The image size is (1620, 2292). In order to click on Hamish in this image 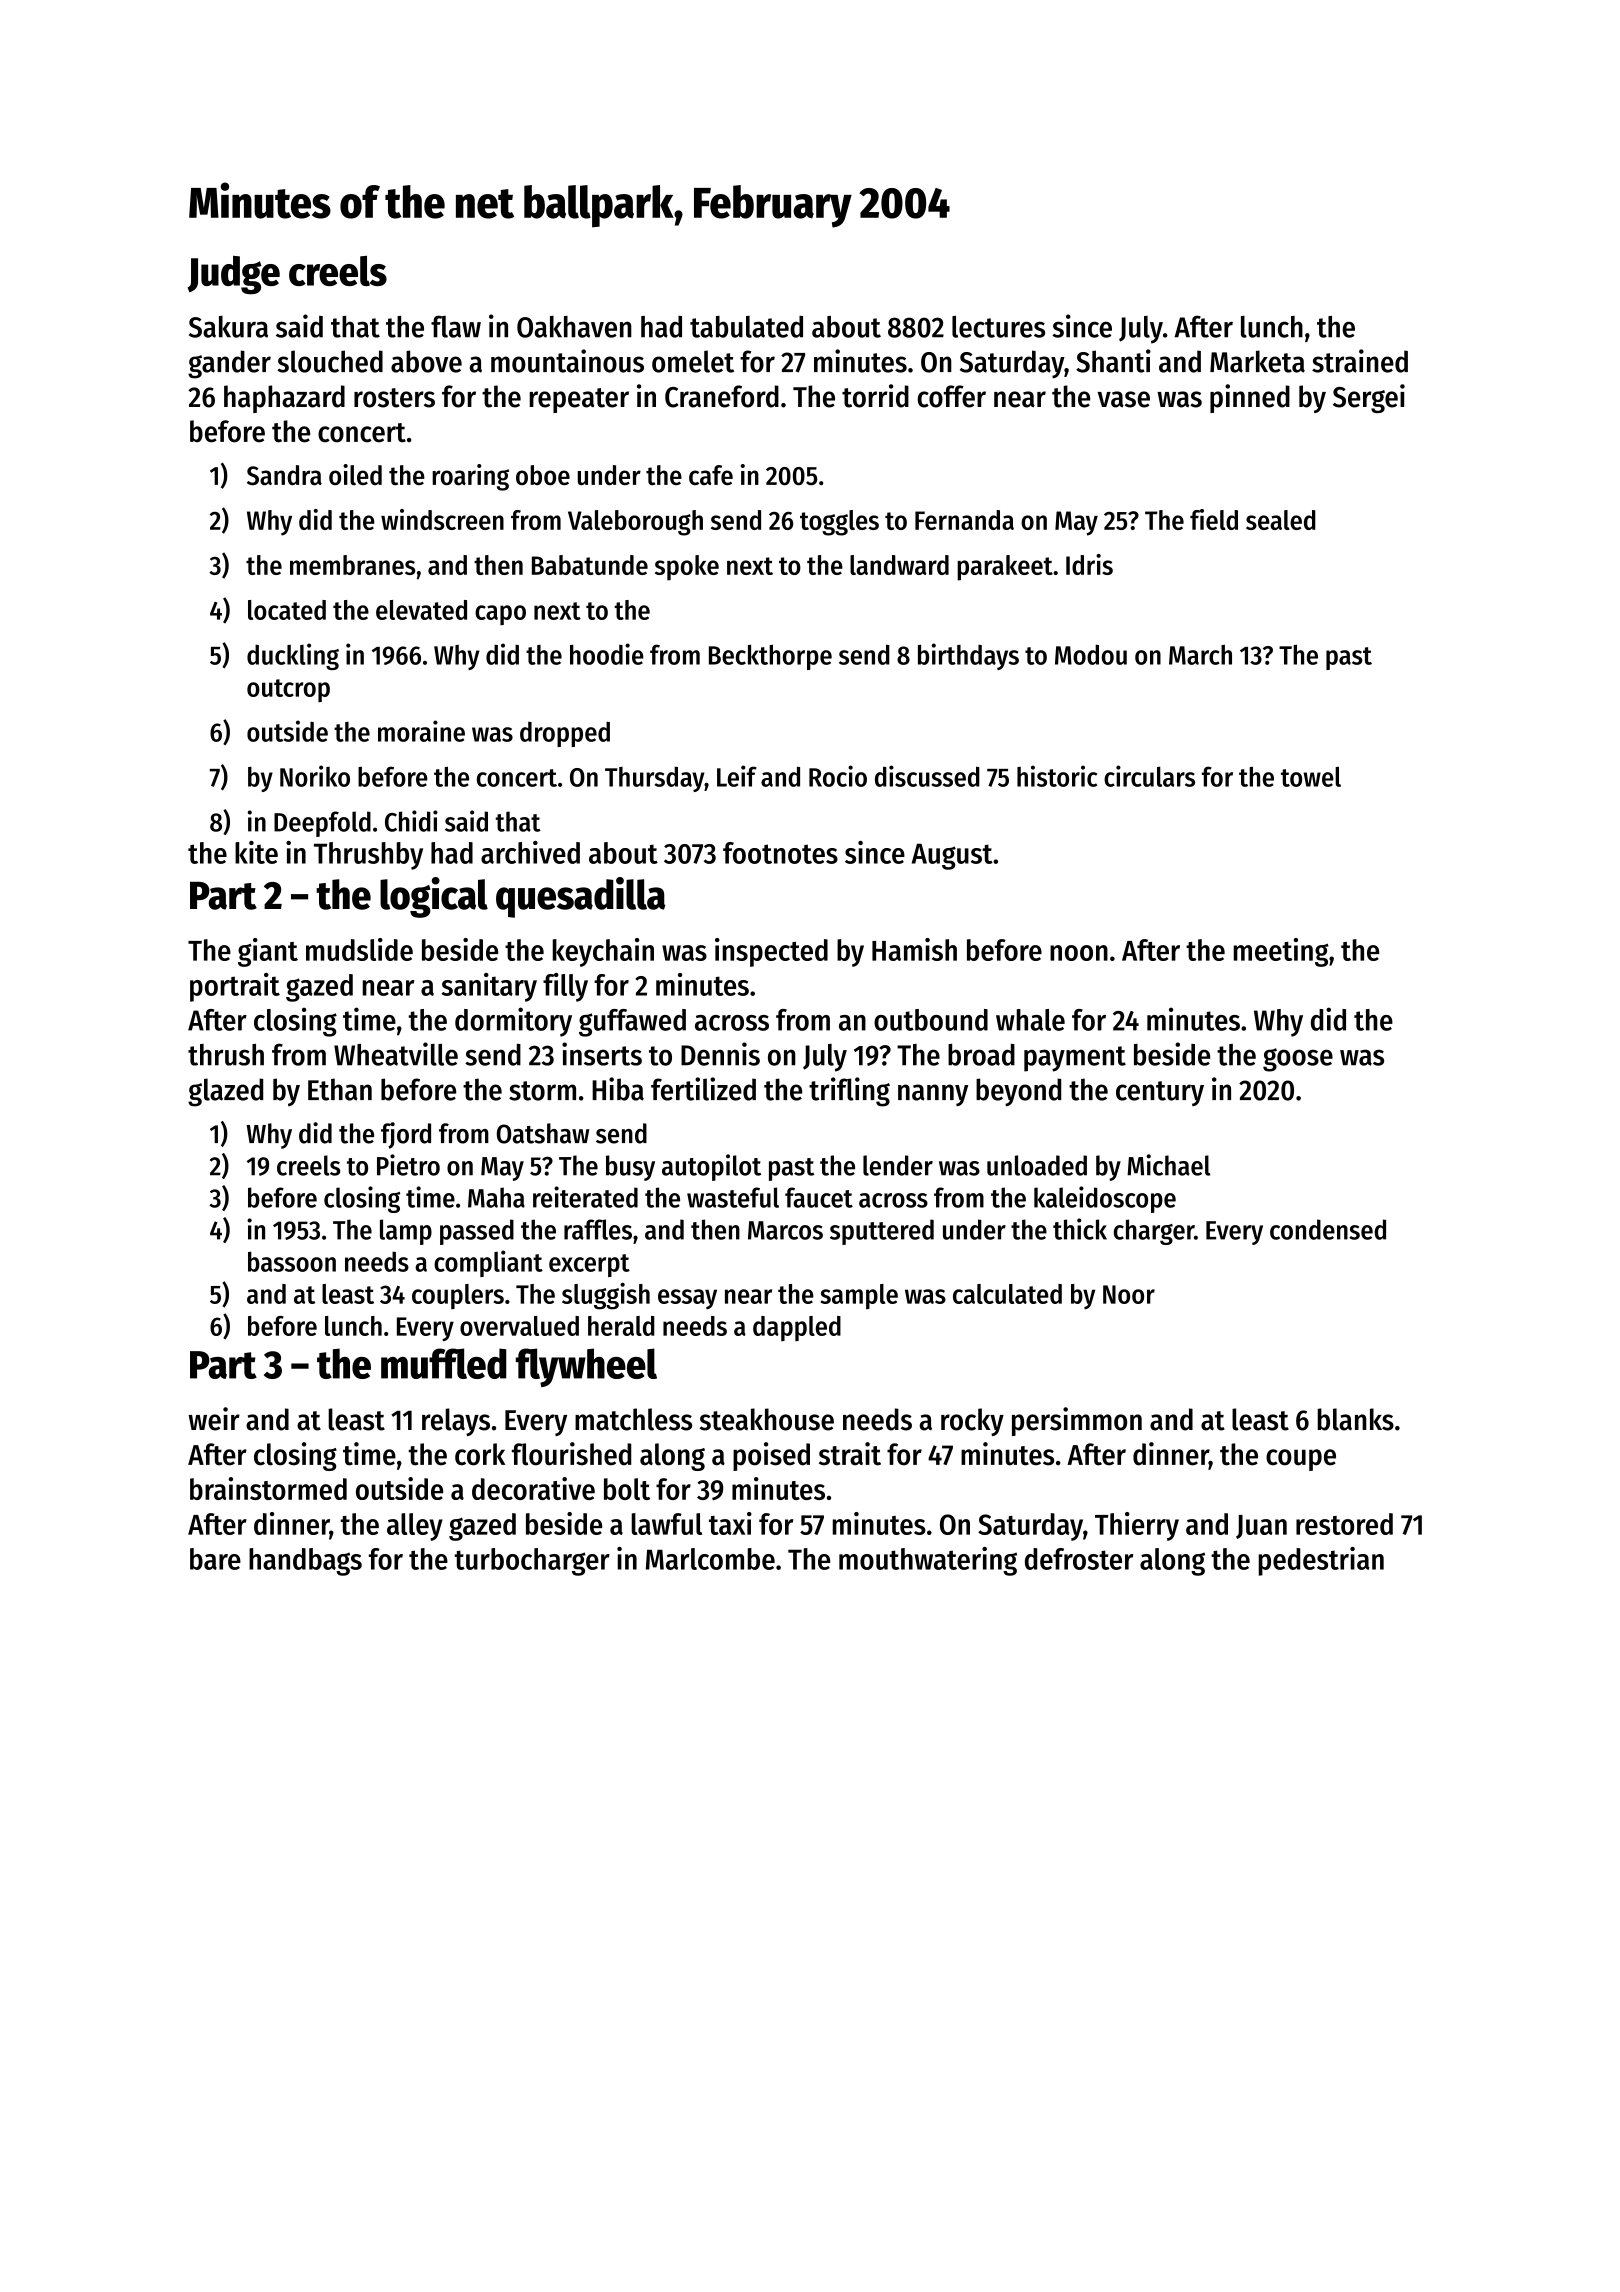, I will do `click(914, 949)`.
